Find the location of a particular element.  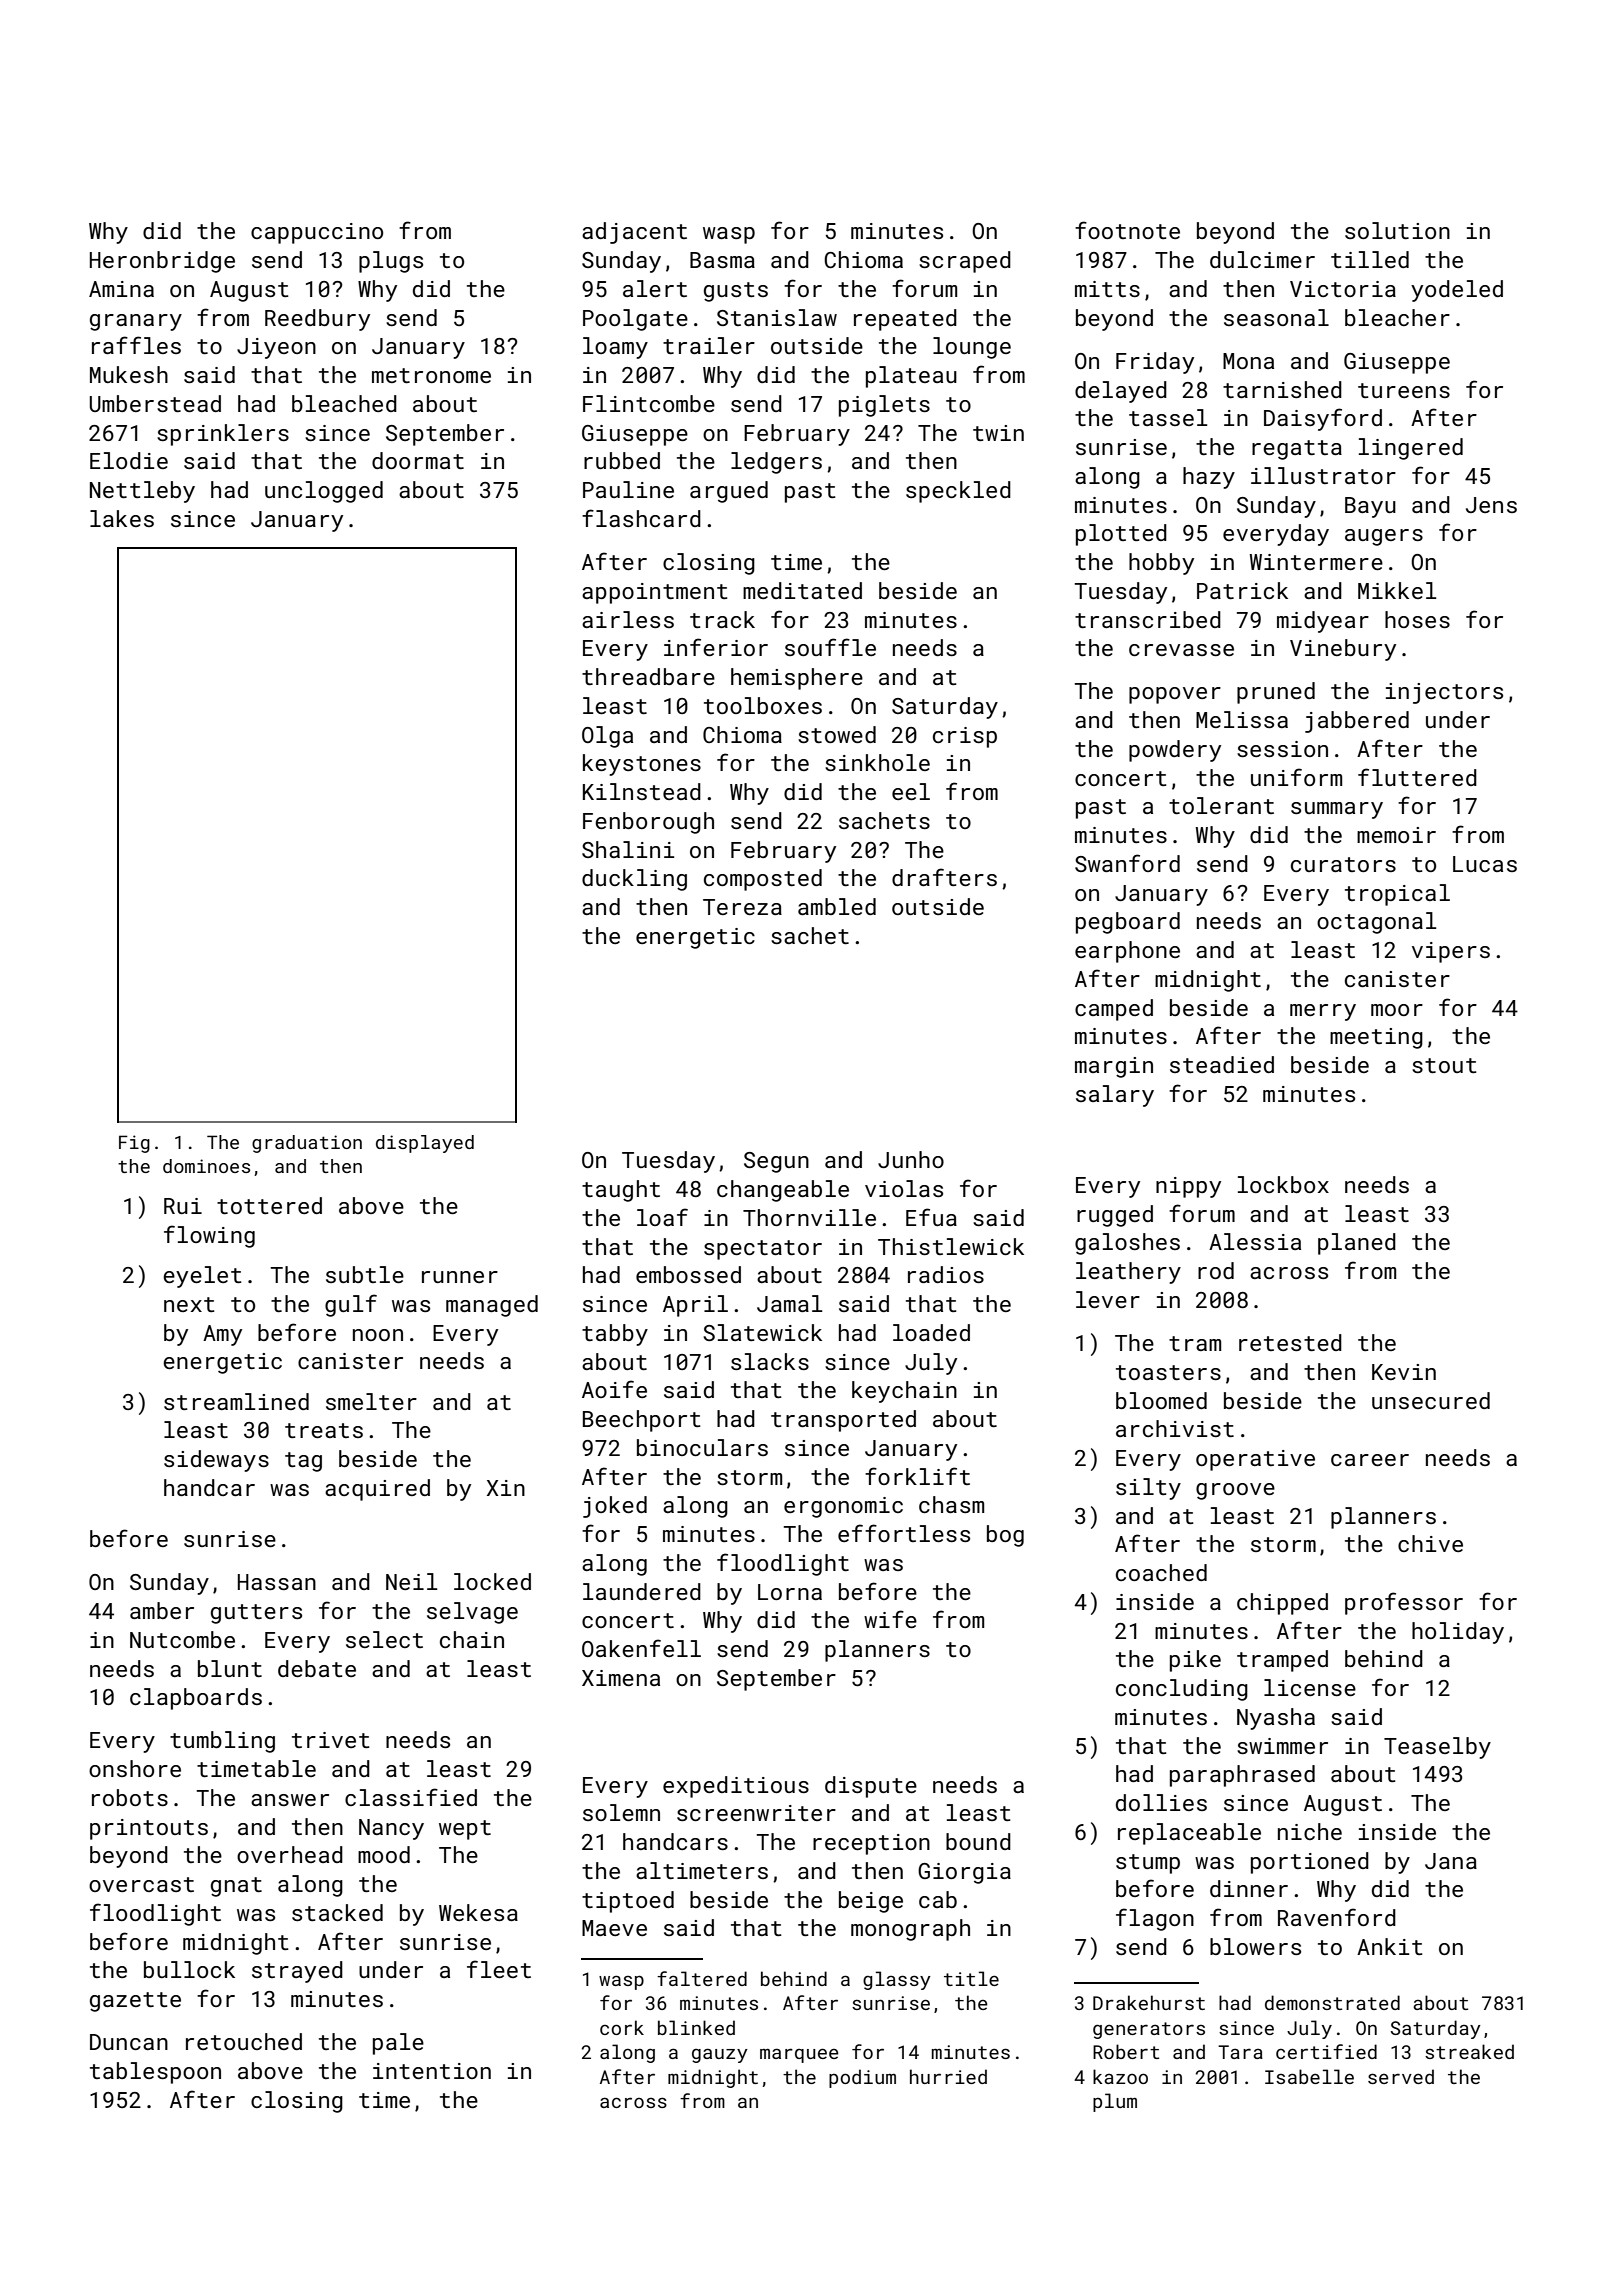

piglets is located at coordinates (884, 406).
